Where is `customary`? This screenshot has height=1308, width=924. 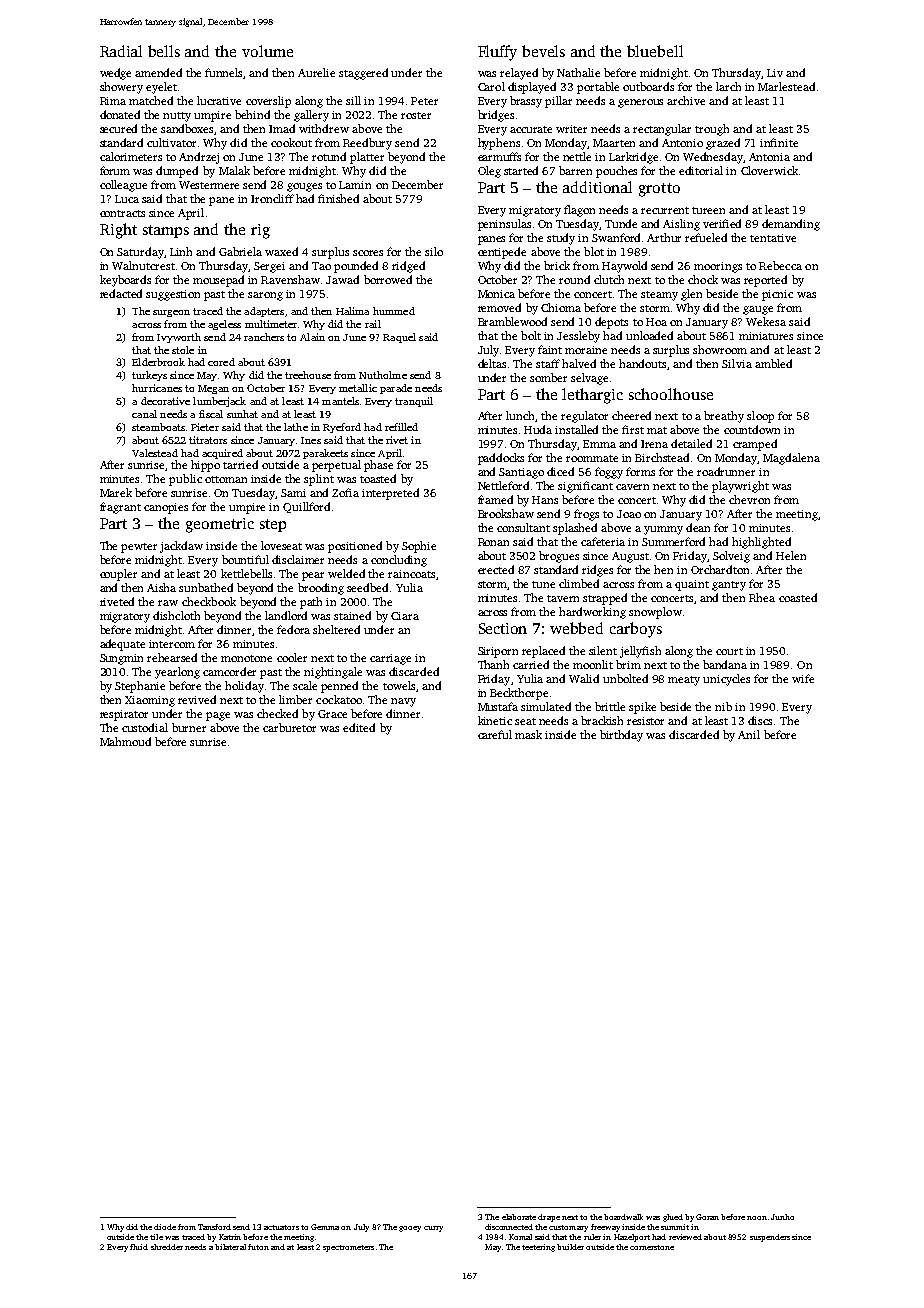
customary is located at coordinates (568, 1228).
